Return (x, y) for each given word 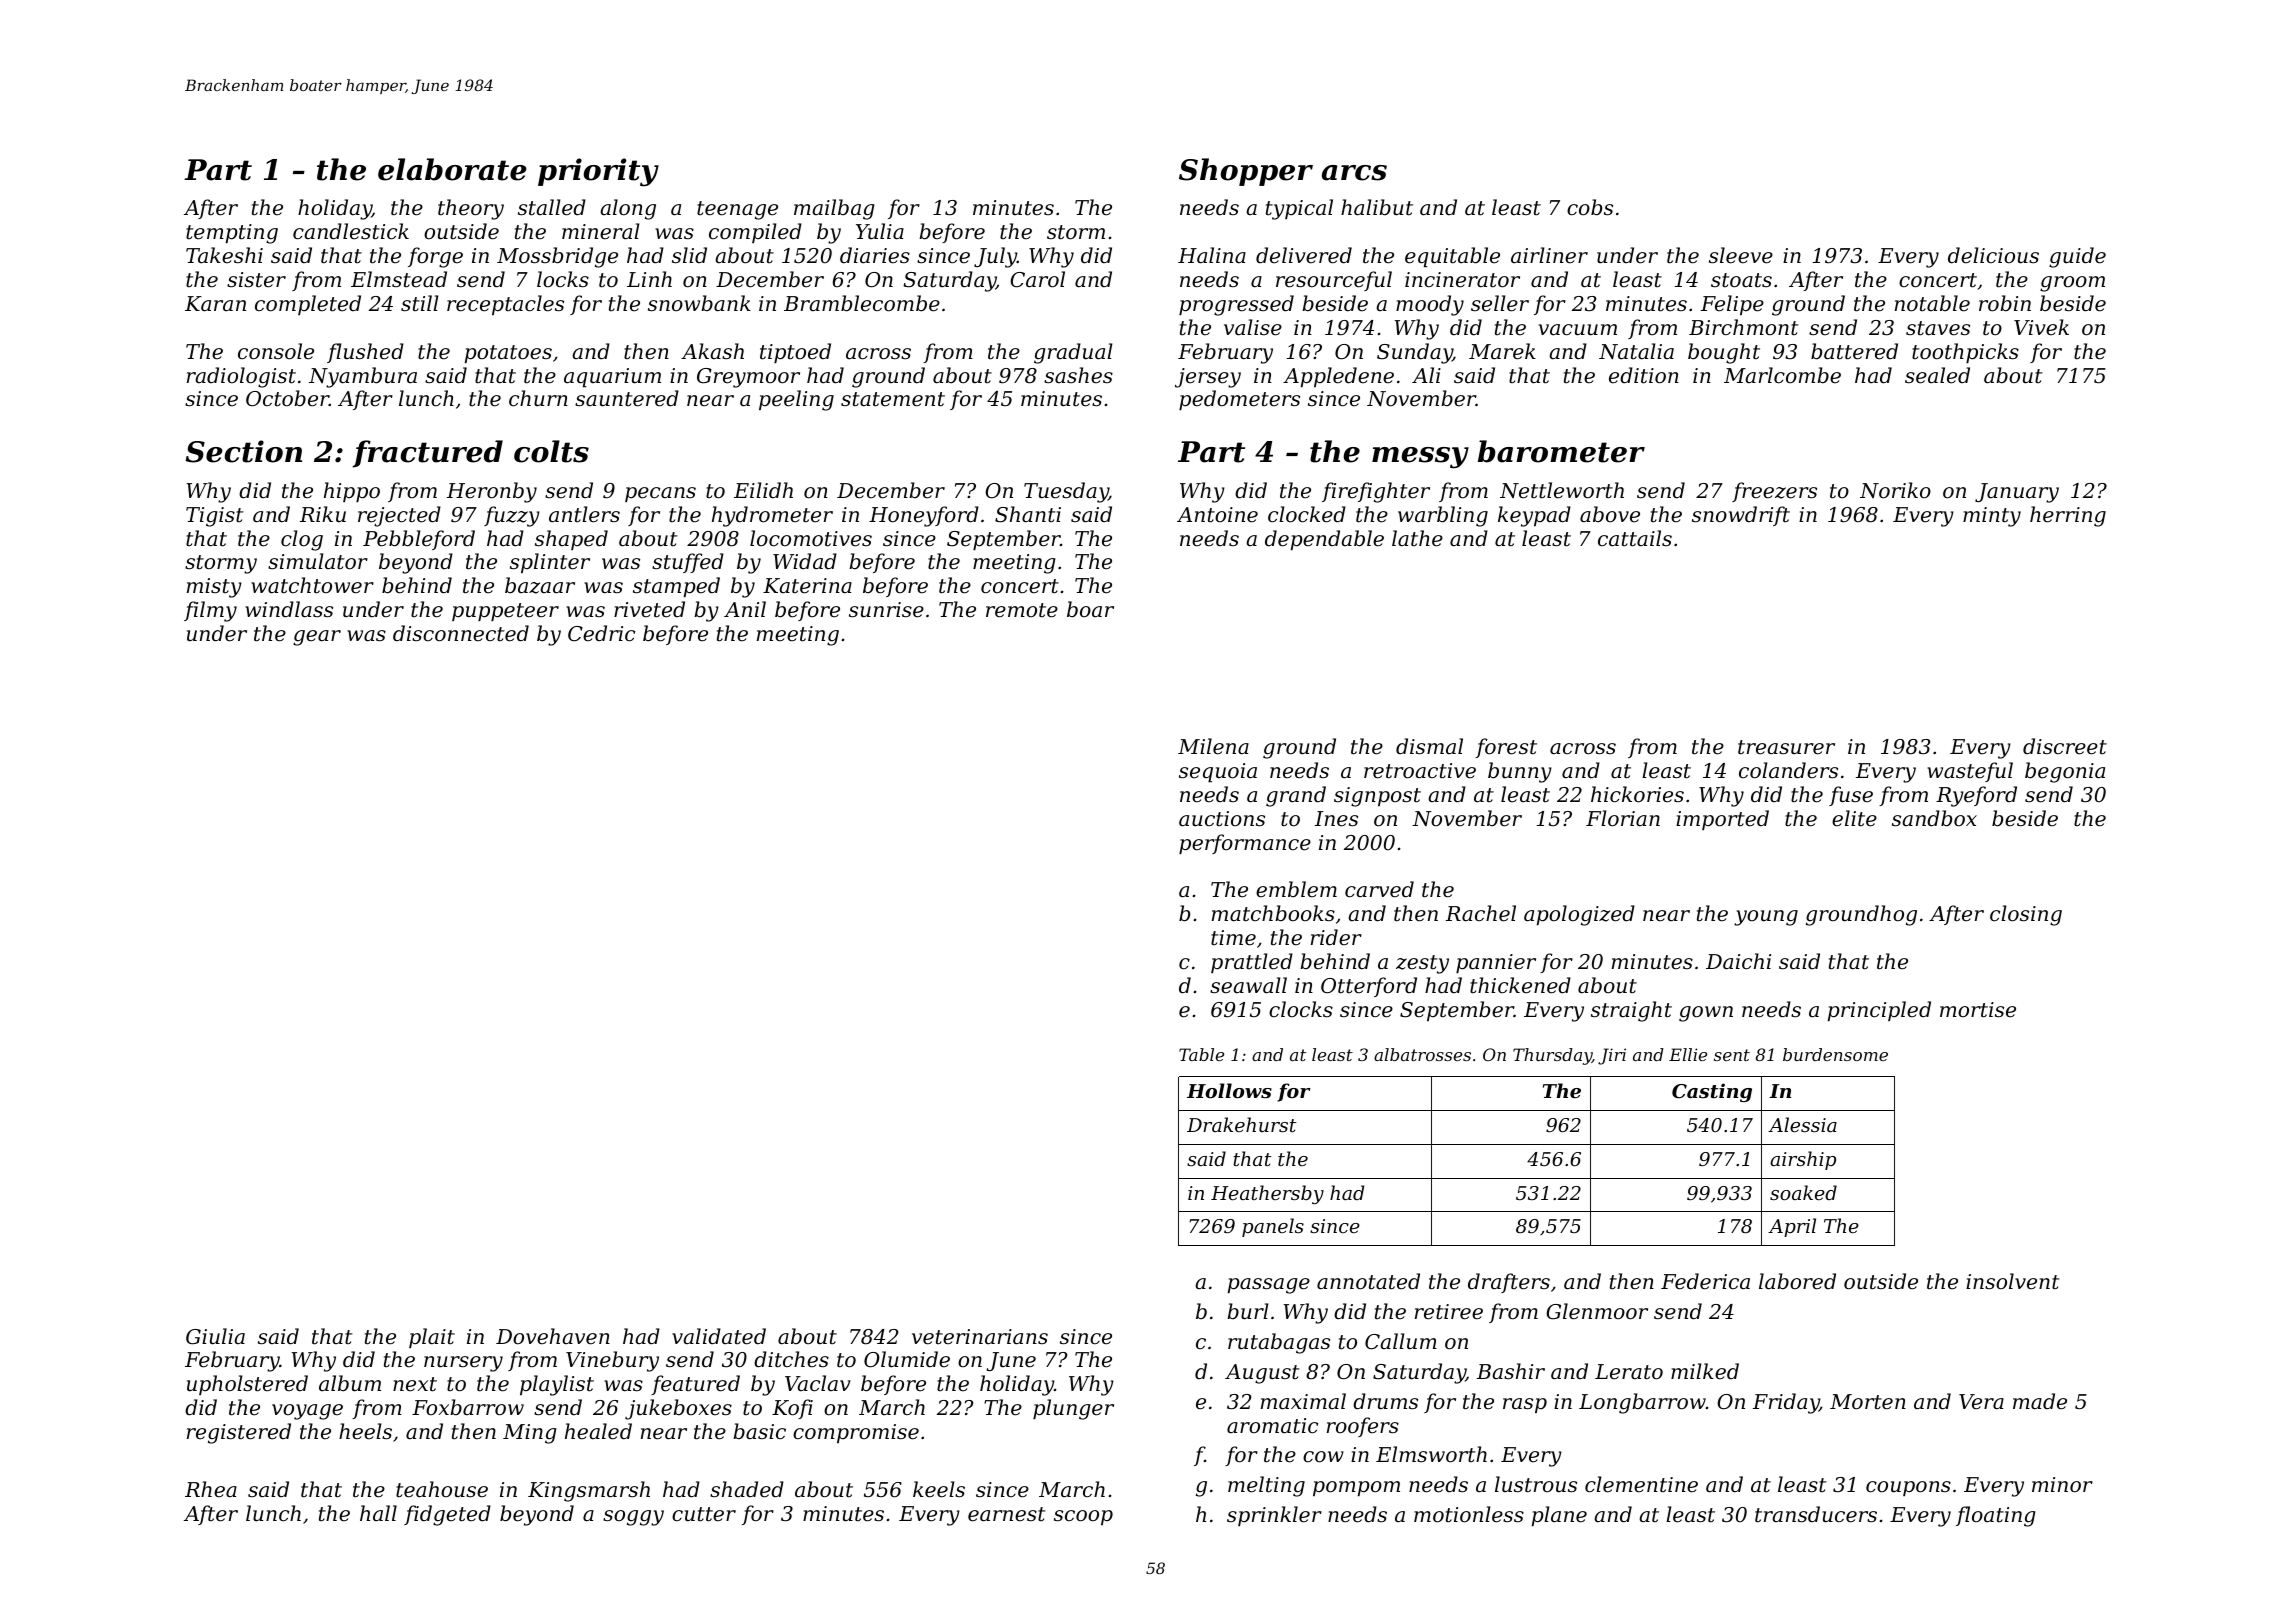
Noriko (1895, 490)
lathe (1417, 538)
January (2017, 493)
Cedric (601, 633)
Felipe (1732, 305)
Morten (1868, 1402)
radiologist (241, 377)
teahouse (442, 1489)
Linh (649, 279)
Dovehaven (553, 1336)
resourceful (1334, 281)
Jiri (1612, 1056)
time (1233, 938)
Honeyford (924, 516)
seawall (1248, 985)
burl (1247, 1311)
